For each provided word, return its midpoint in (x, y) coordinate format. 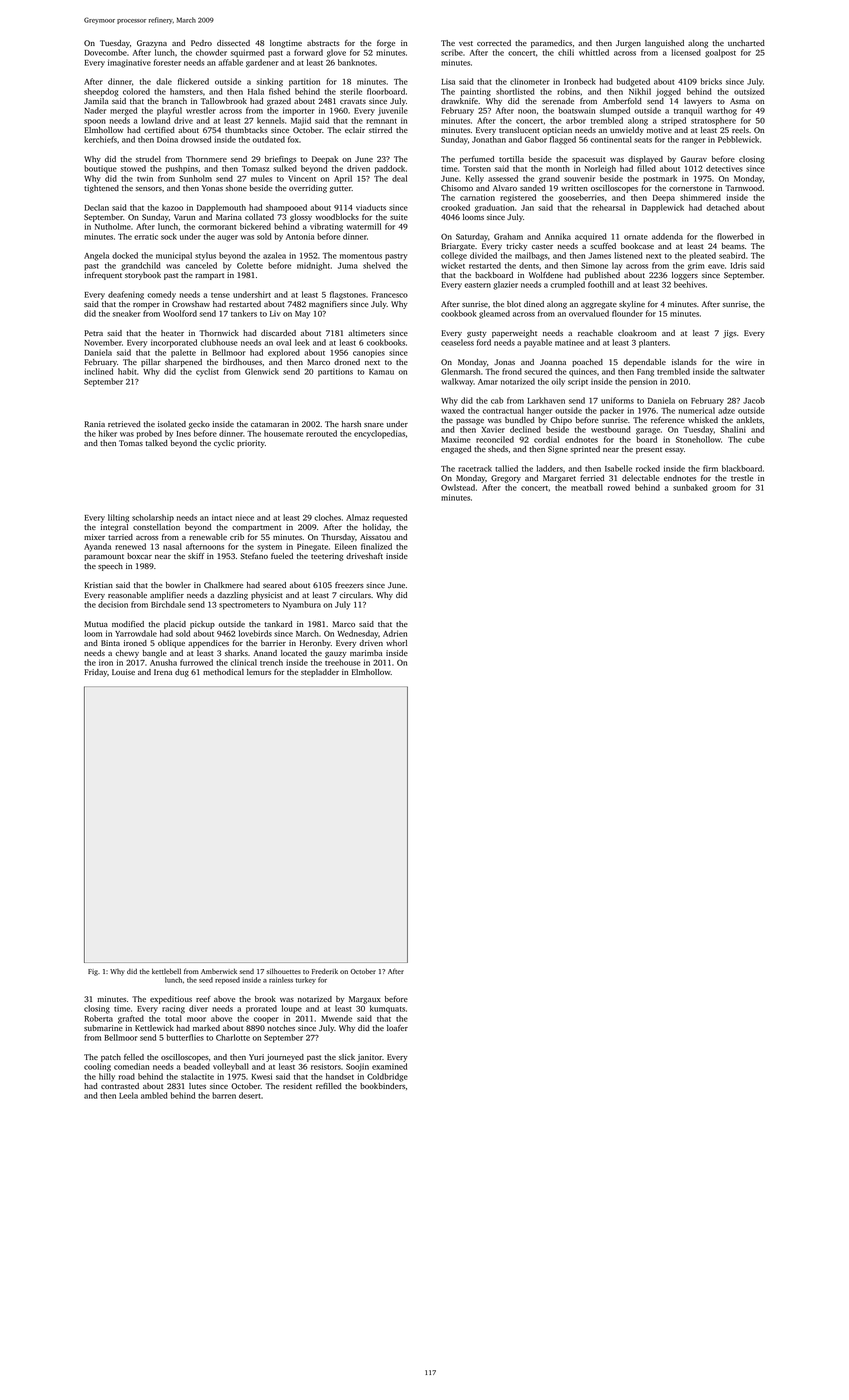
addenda (667, 236)
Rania (94, 424)
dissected (233, 43)
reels (740, 130)
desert (250, 1095)
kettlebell (166, 971)
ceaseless (457, 342)
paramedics (551, 44)
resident (297, 1086)
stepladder (320, 673)
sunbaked (690, 487)
